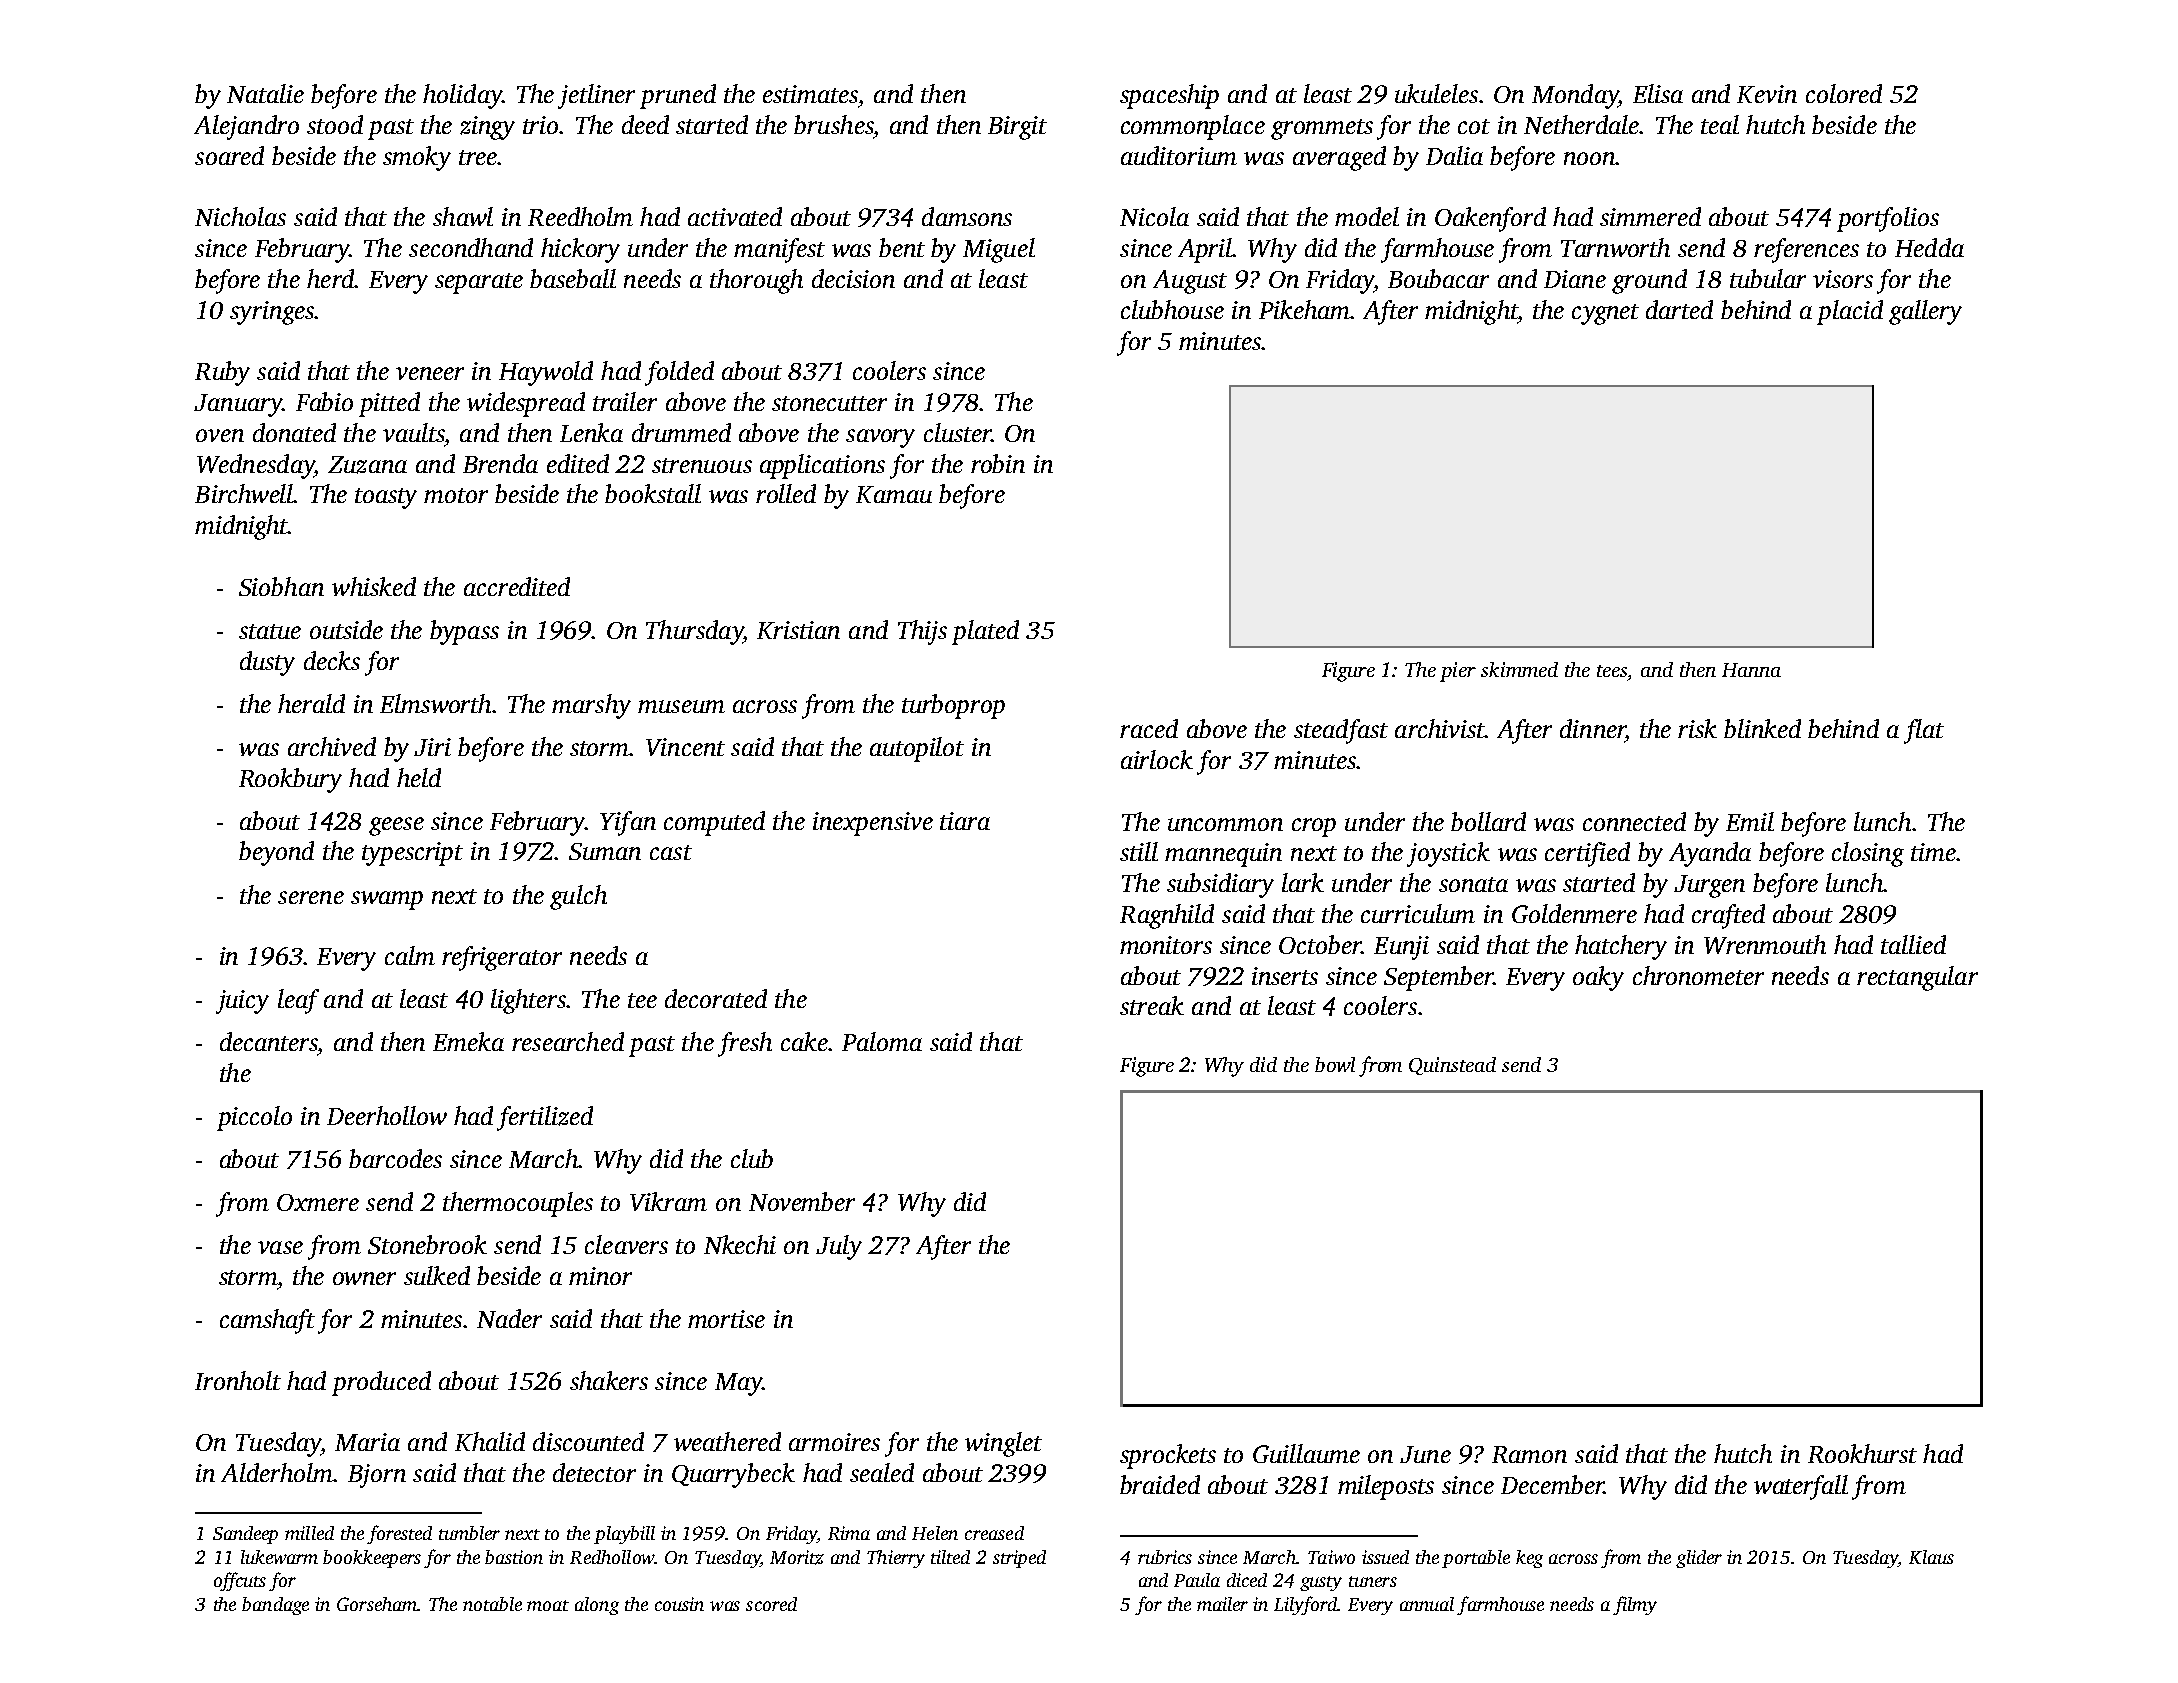 This screenshot has width=2178, height=1683. What do you see at coordinates (1529, 1454) in the screenshot?
I see `Ramon` at bounding box center [1529, 1454].
